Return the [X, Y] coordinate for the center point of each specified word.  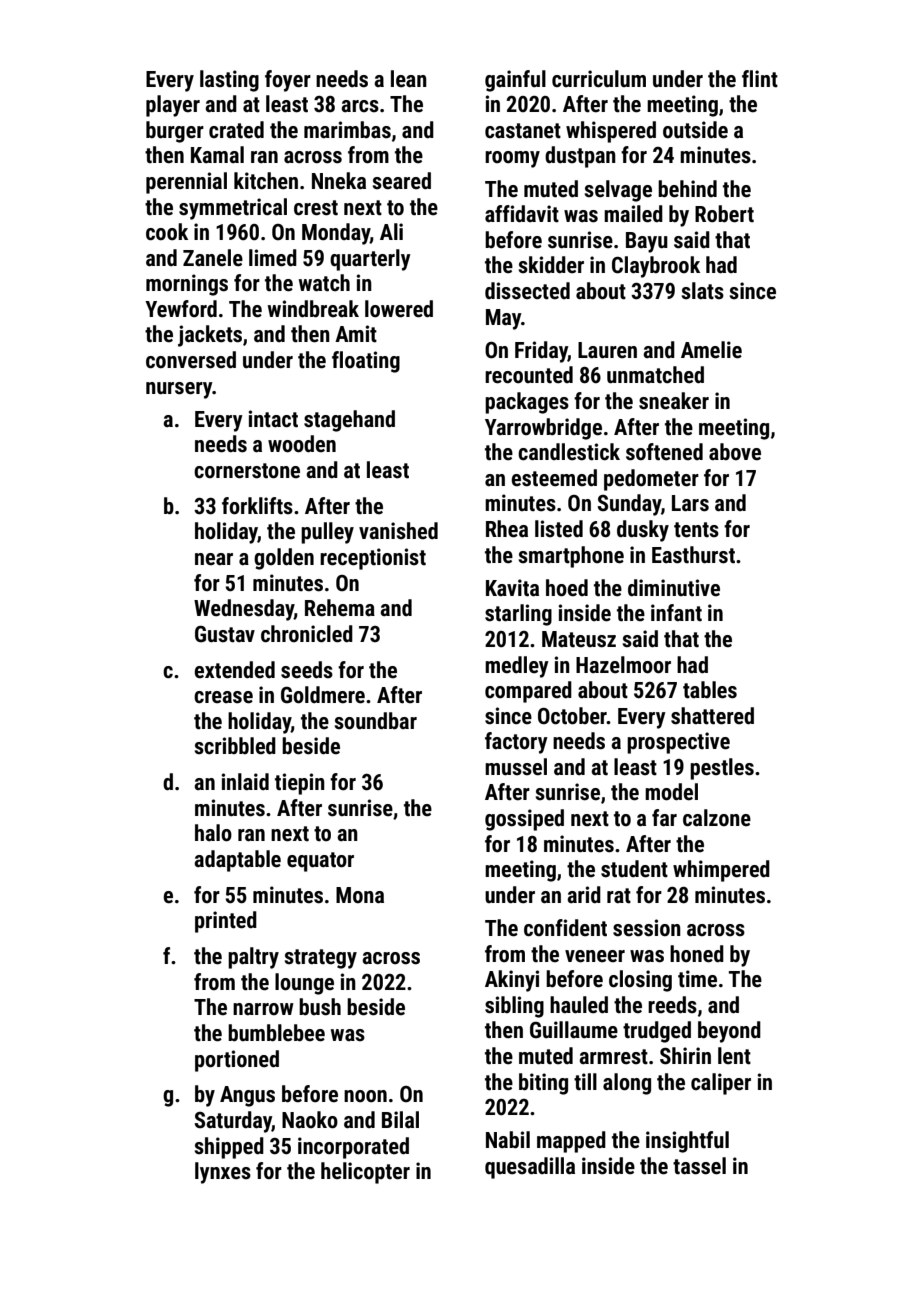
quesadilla [530, 1168]
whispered [611, 132]
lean [409, 79]
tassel [699, 1166]
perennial [186, 183]
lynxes [223, 1173]
